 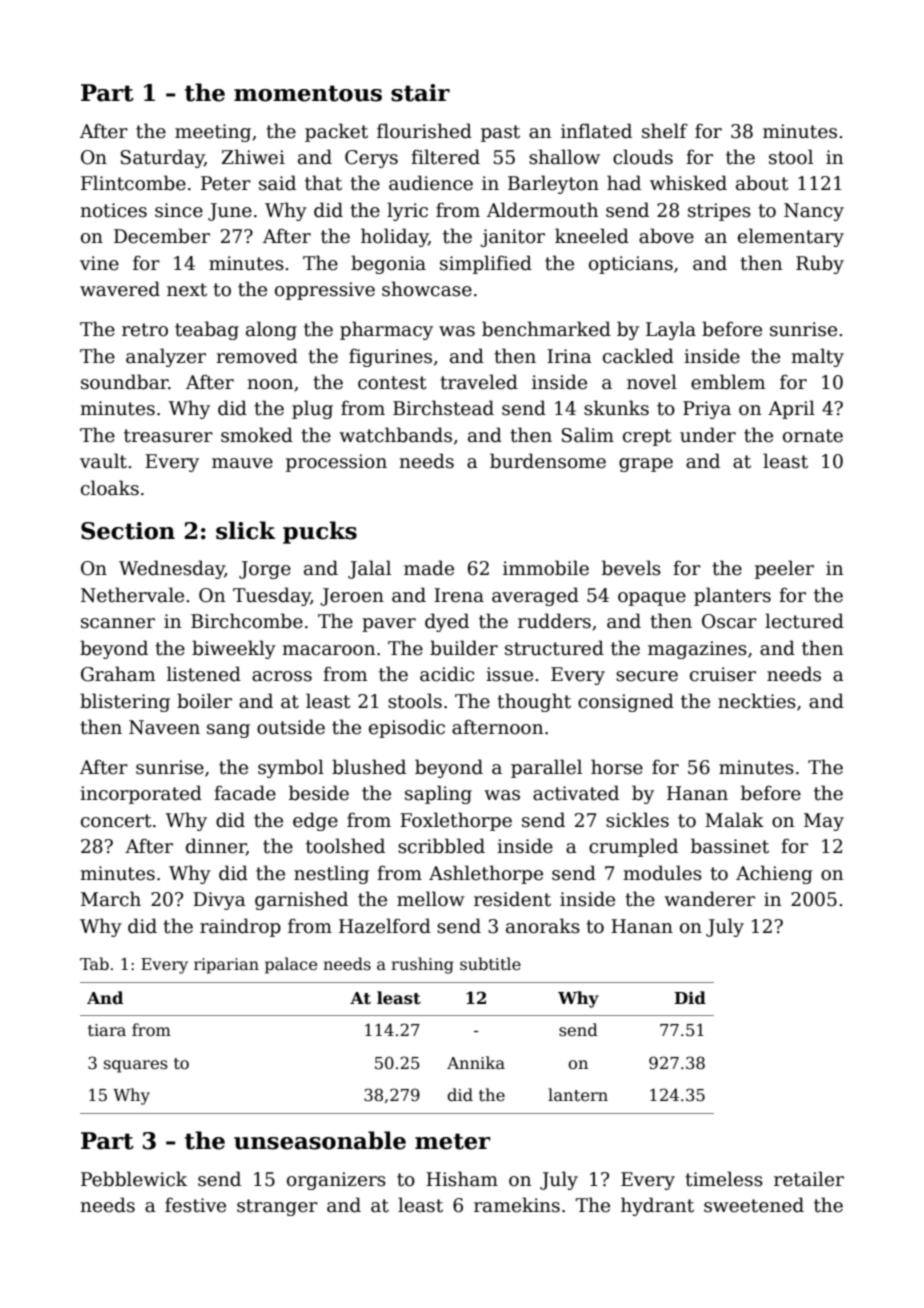 What do you see at coordinates (637, 820) in the screenshot?
I see `sickles` at bounding box center [637, 820].
